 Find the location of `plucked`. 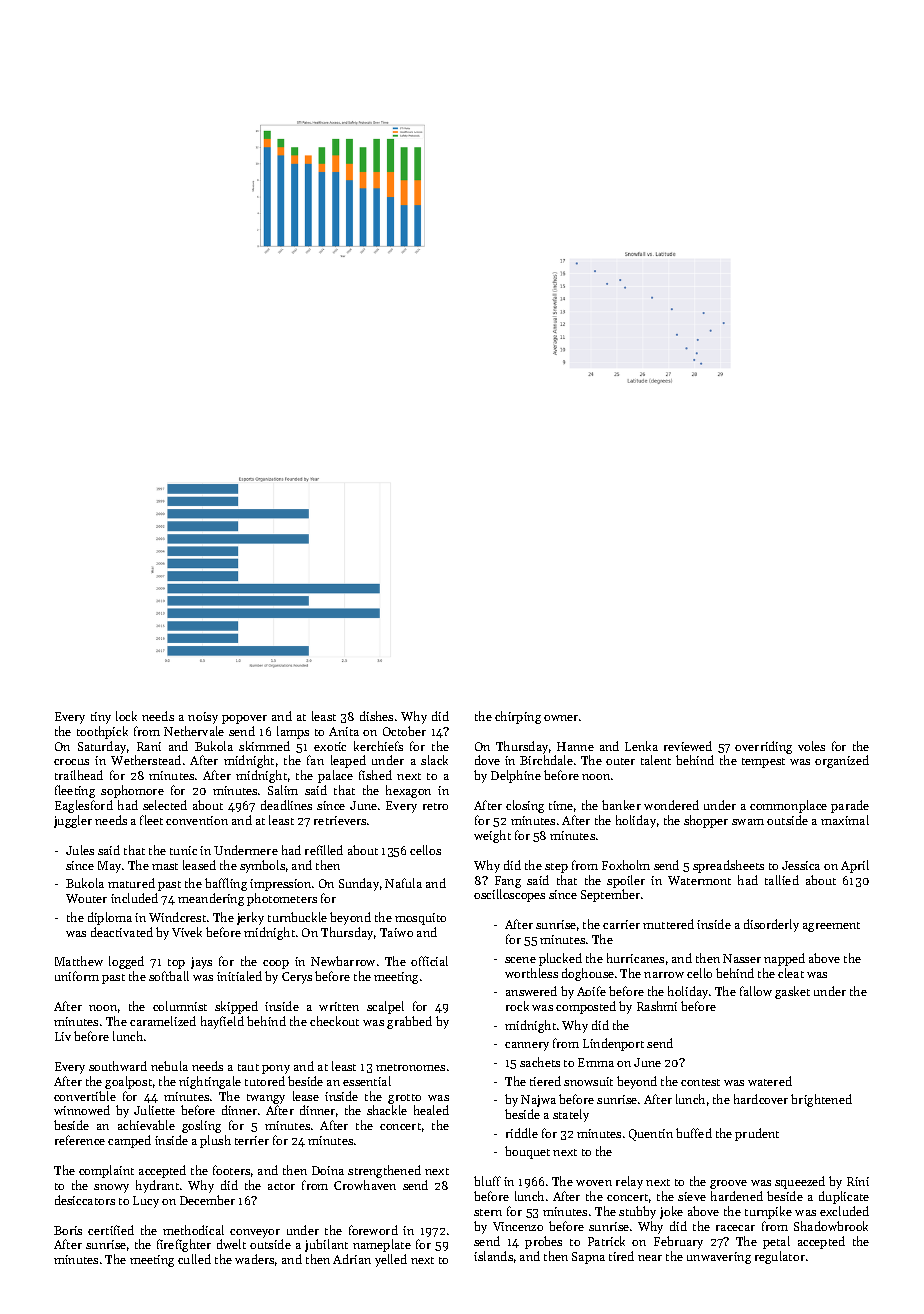

plucked is located at coordinates (560, 959).
